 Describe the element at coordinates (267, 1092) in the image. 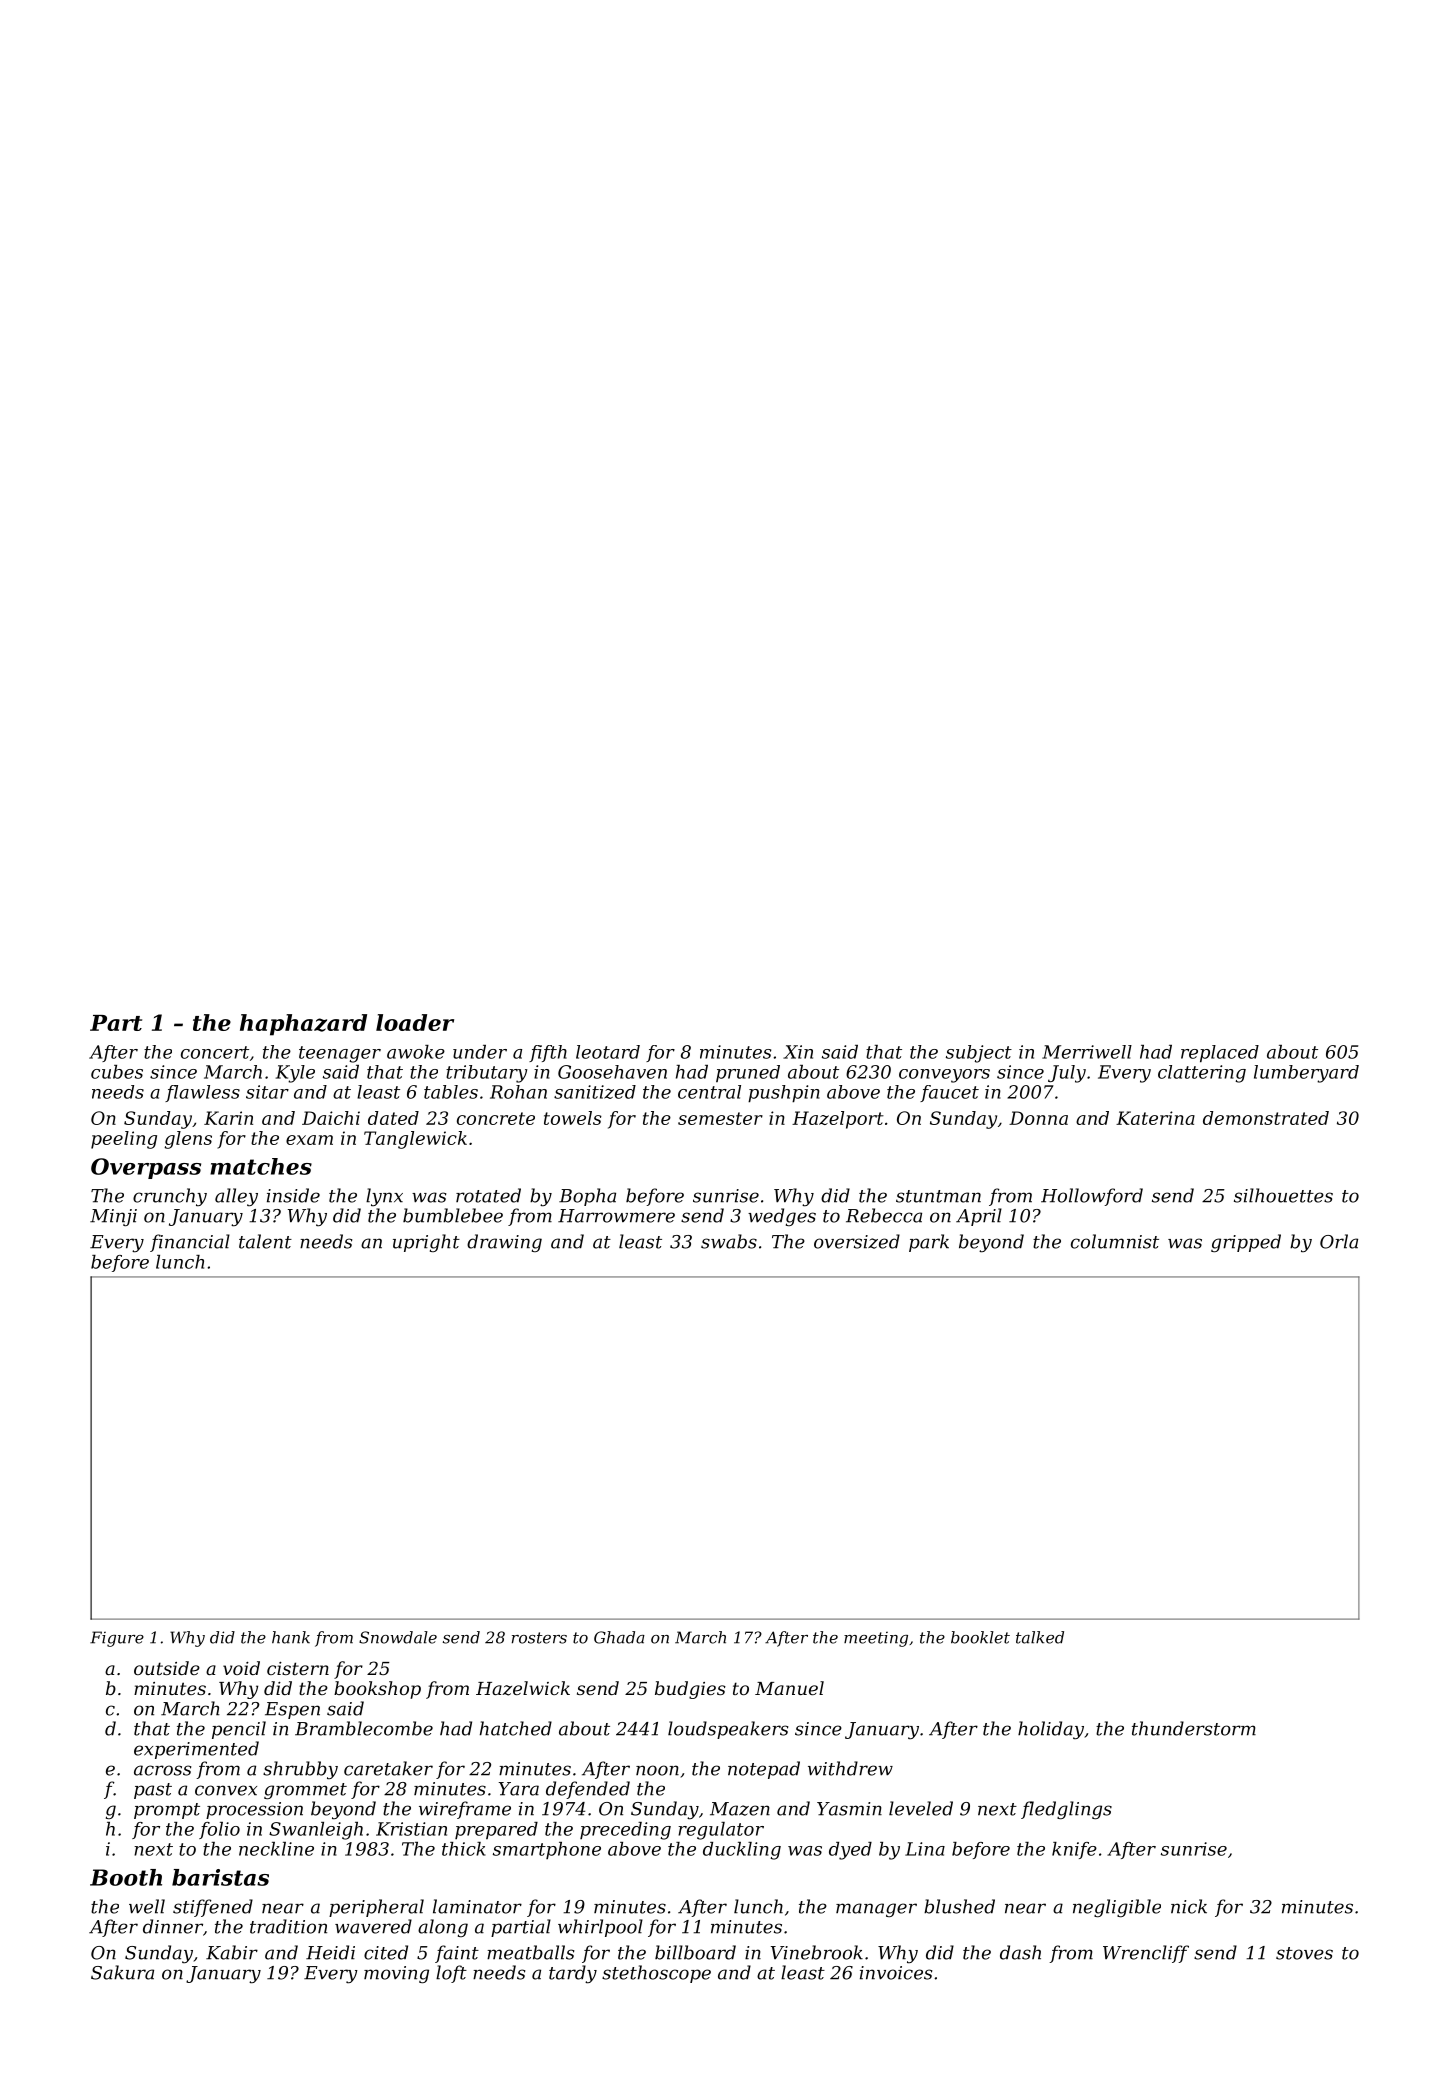

I see `sitar` at that location.
